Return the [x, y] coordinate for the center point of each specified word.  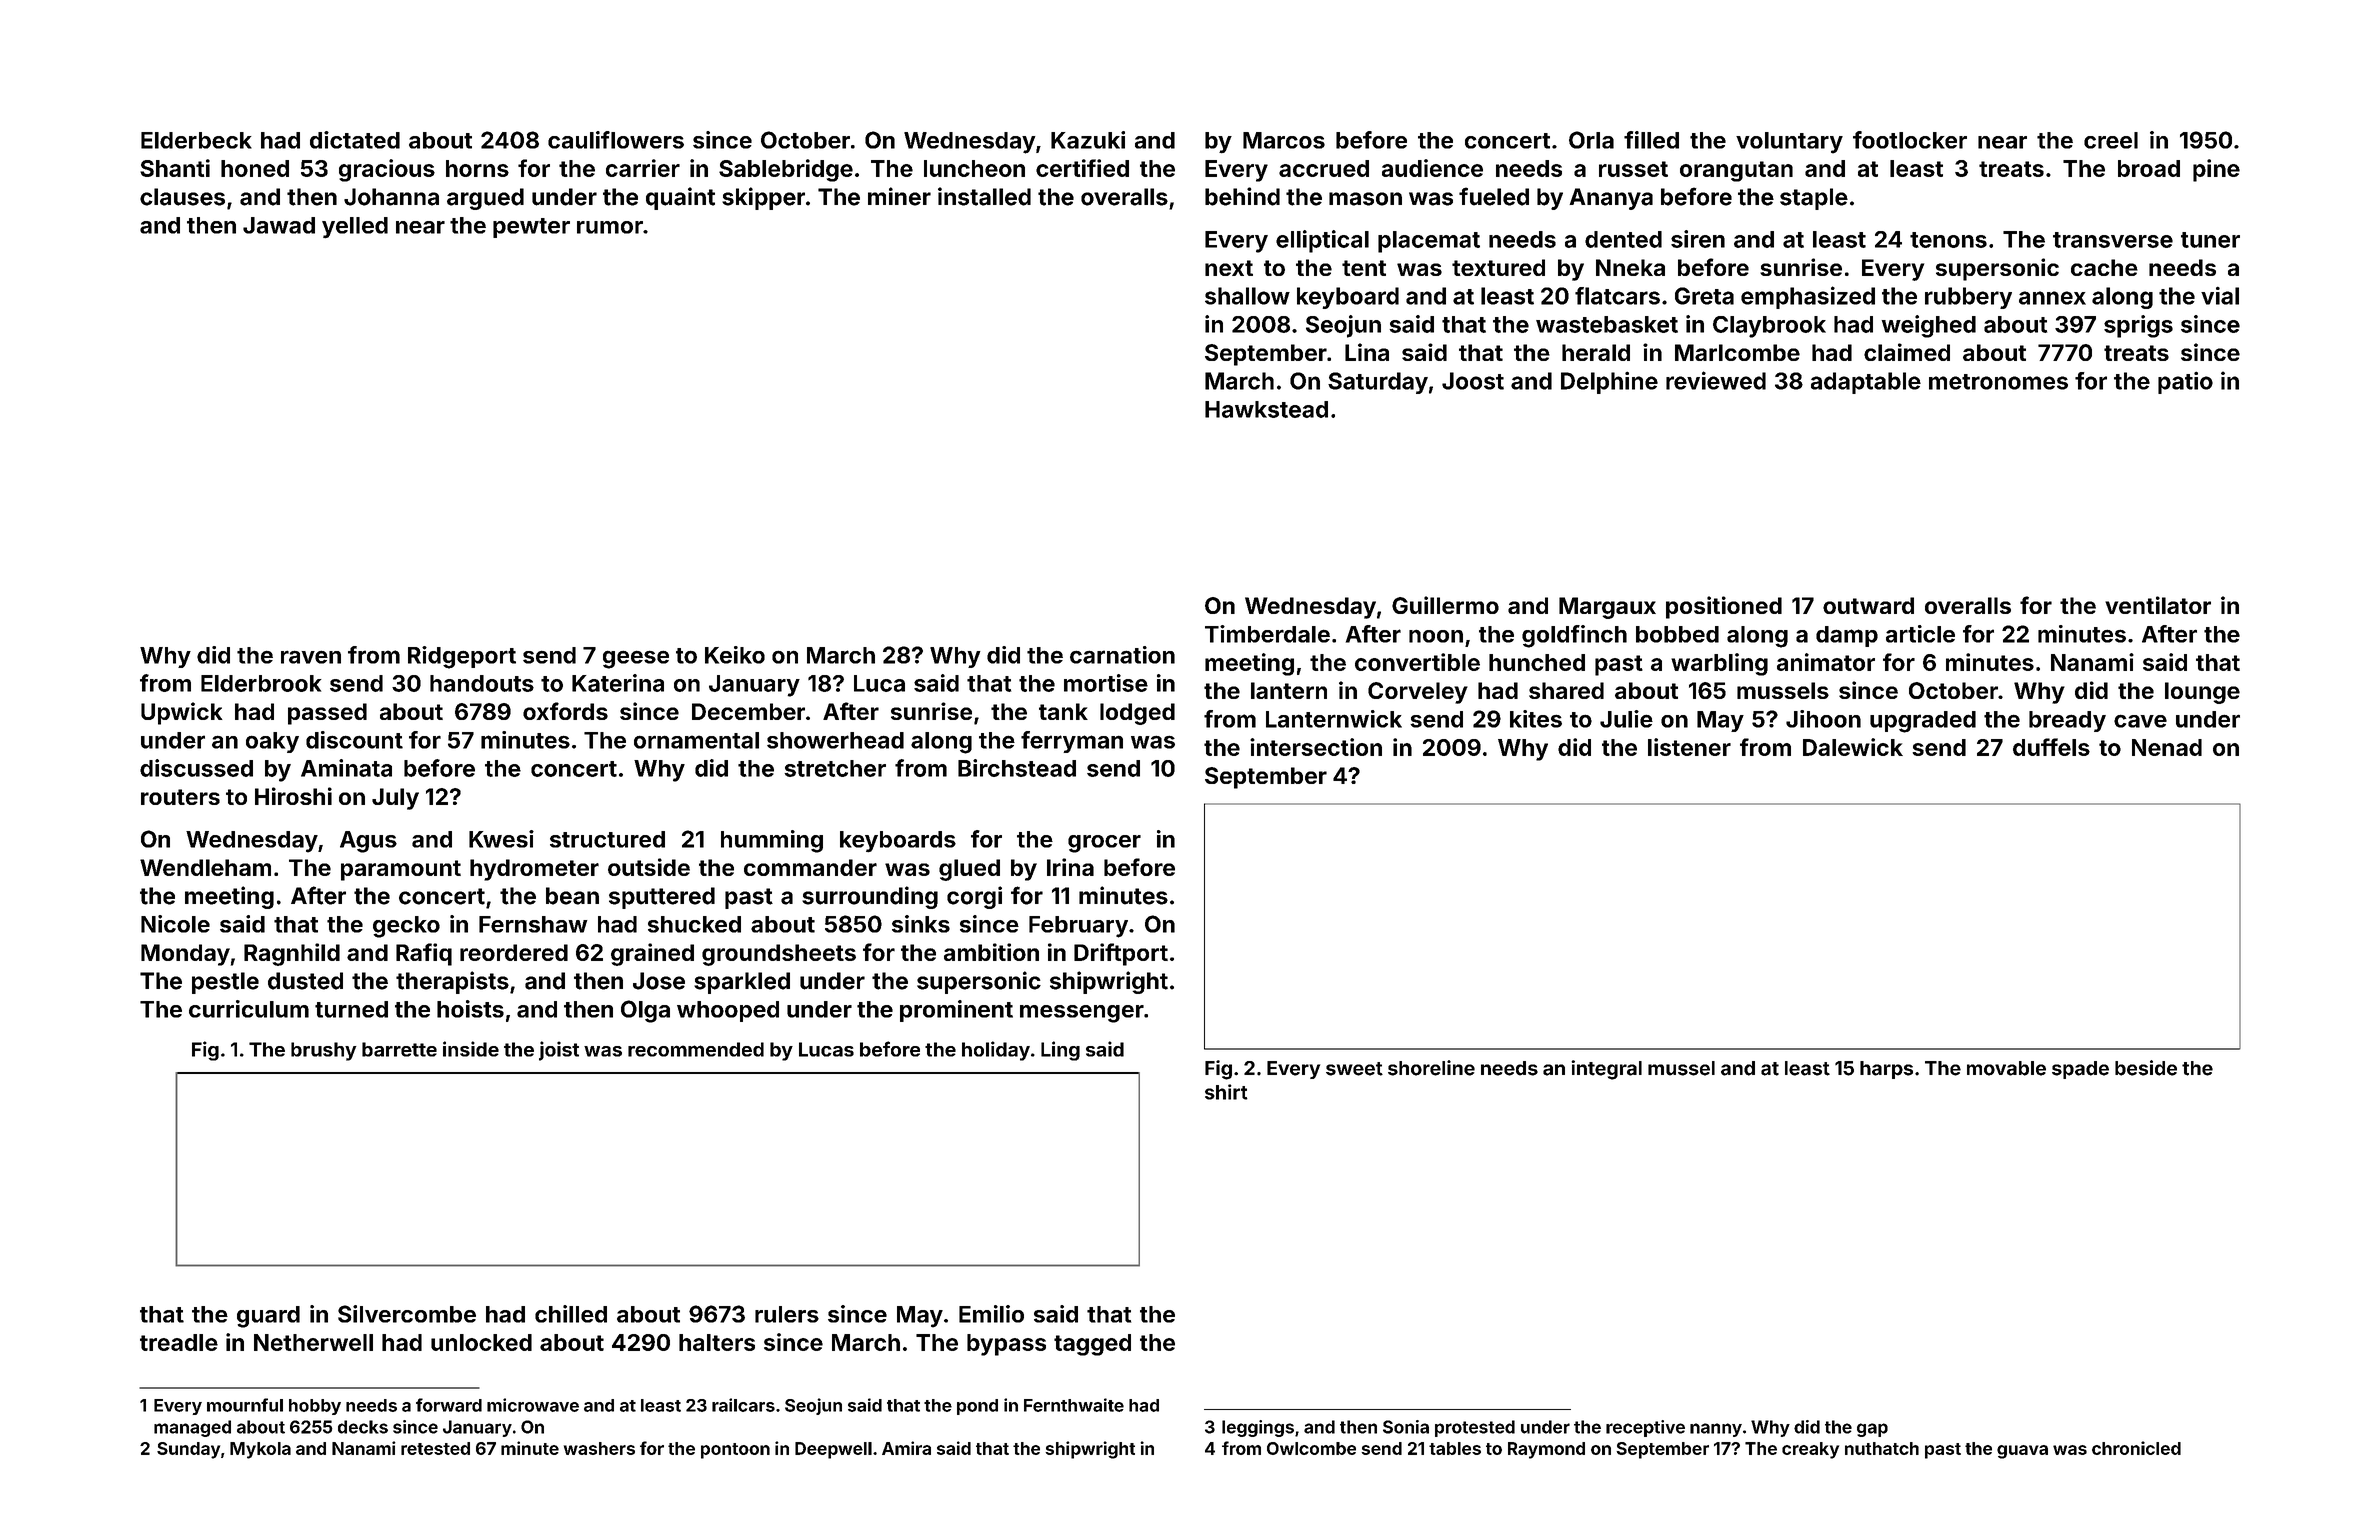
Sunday [188, 1450]
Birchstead [1017, 768]
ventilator [2158, 605]
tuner [2210, 240]
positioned [1724, 607]
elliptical [1322, 241]
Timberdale [1267, 634]
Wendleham [205, 867]
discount [354, 740]
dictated [355, 140]
